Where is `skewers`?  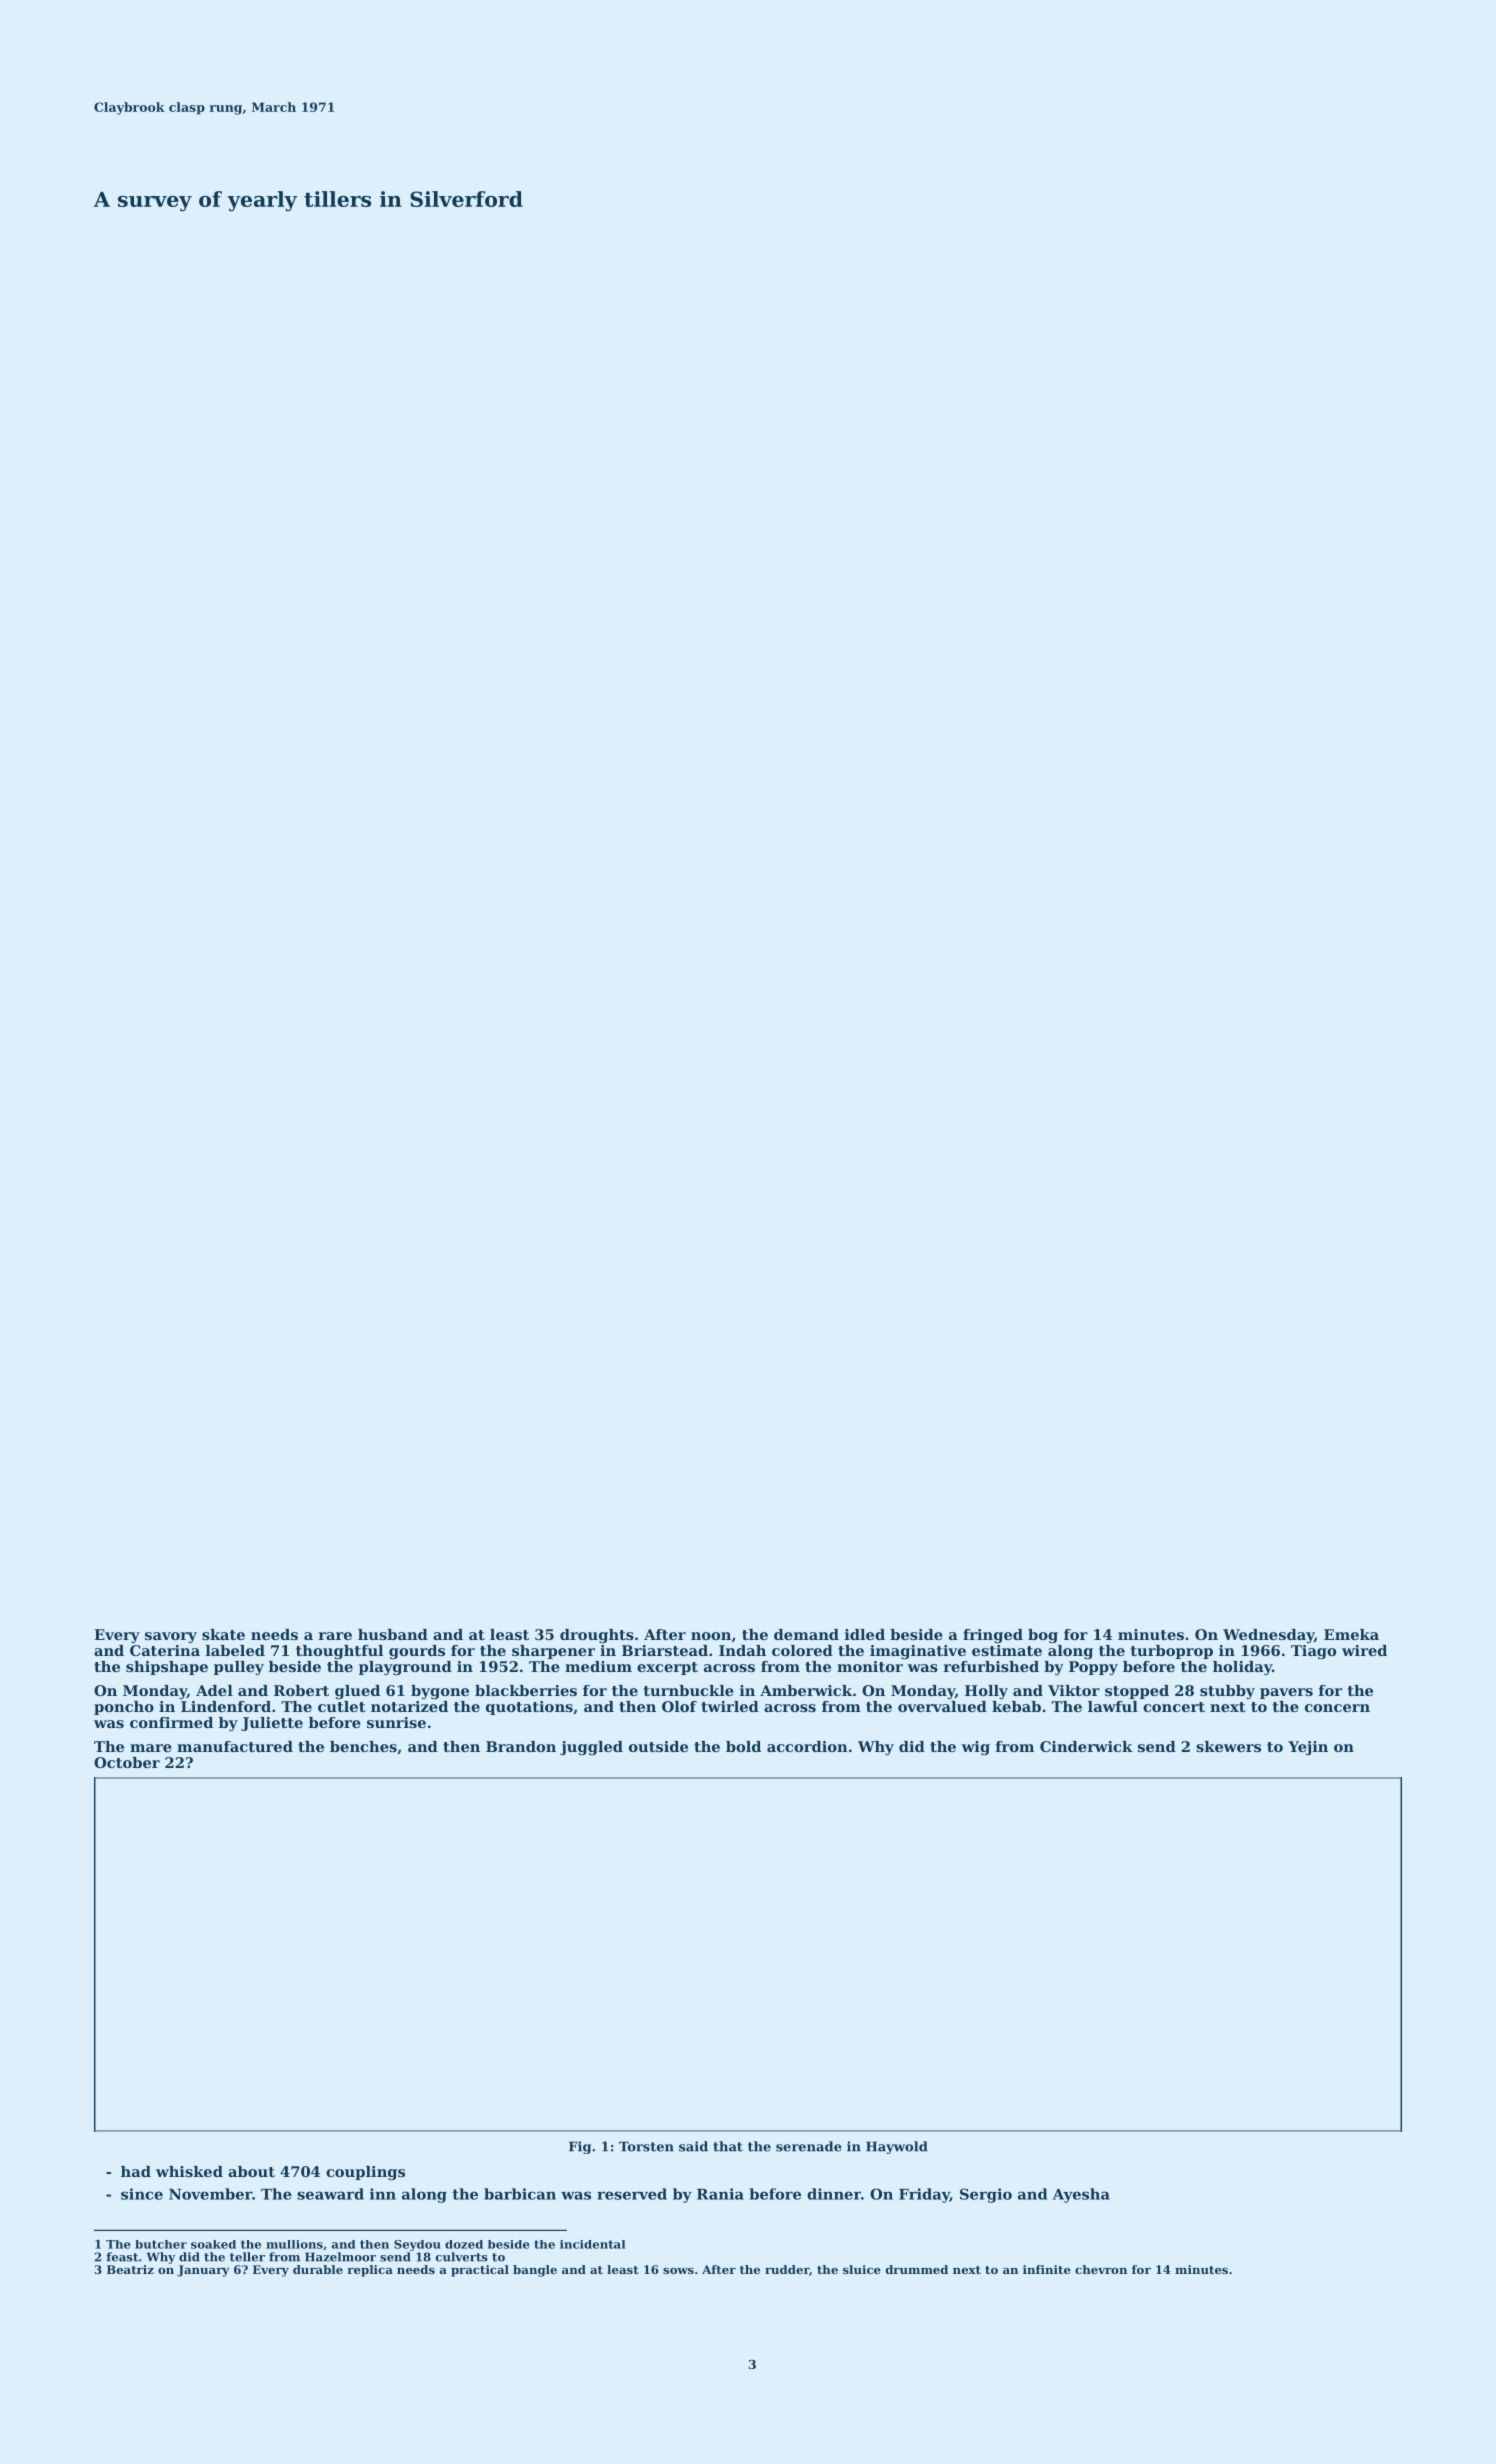 skewers is located at coordinates (1228, 1746).
